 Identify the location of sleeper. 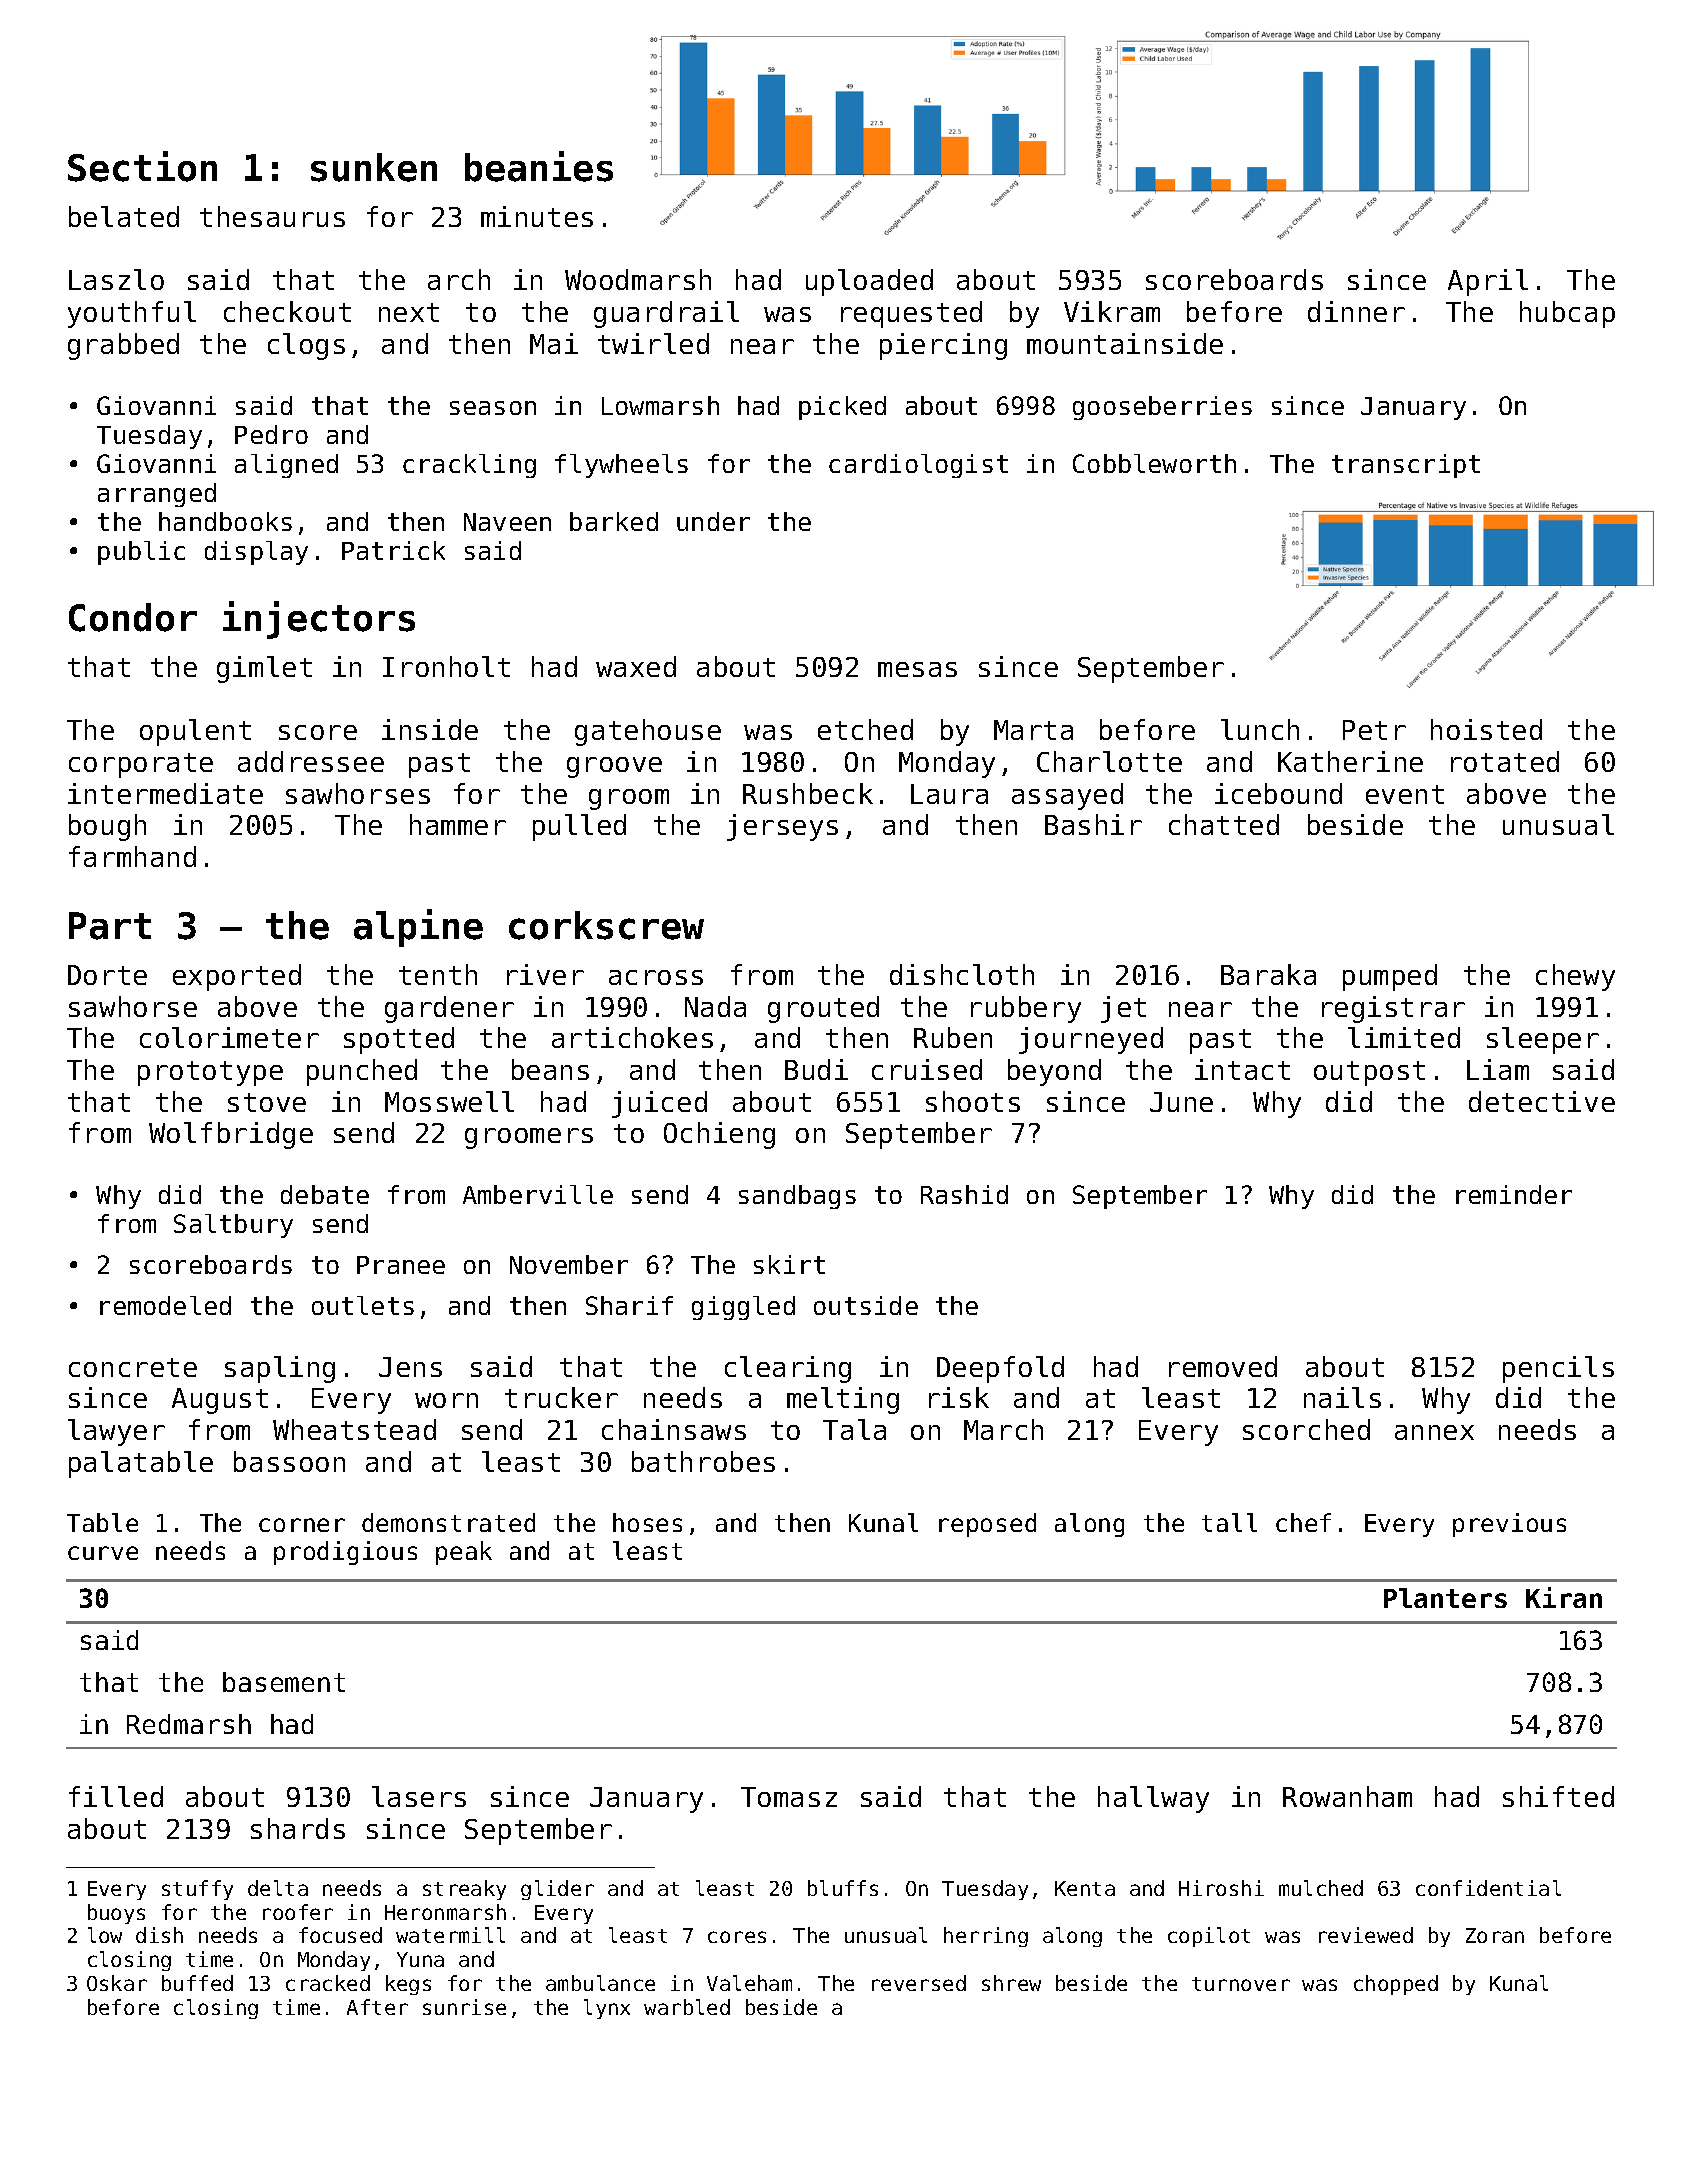
(1543, 1040).
